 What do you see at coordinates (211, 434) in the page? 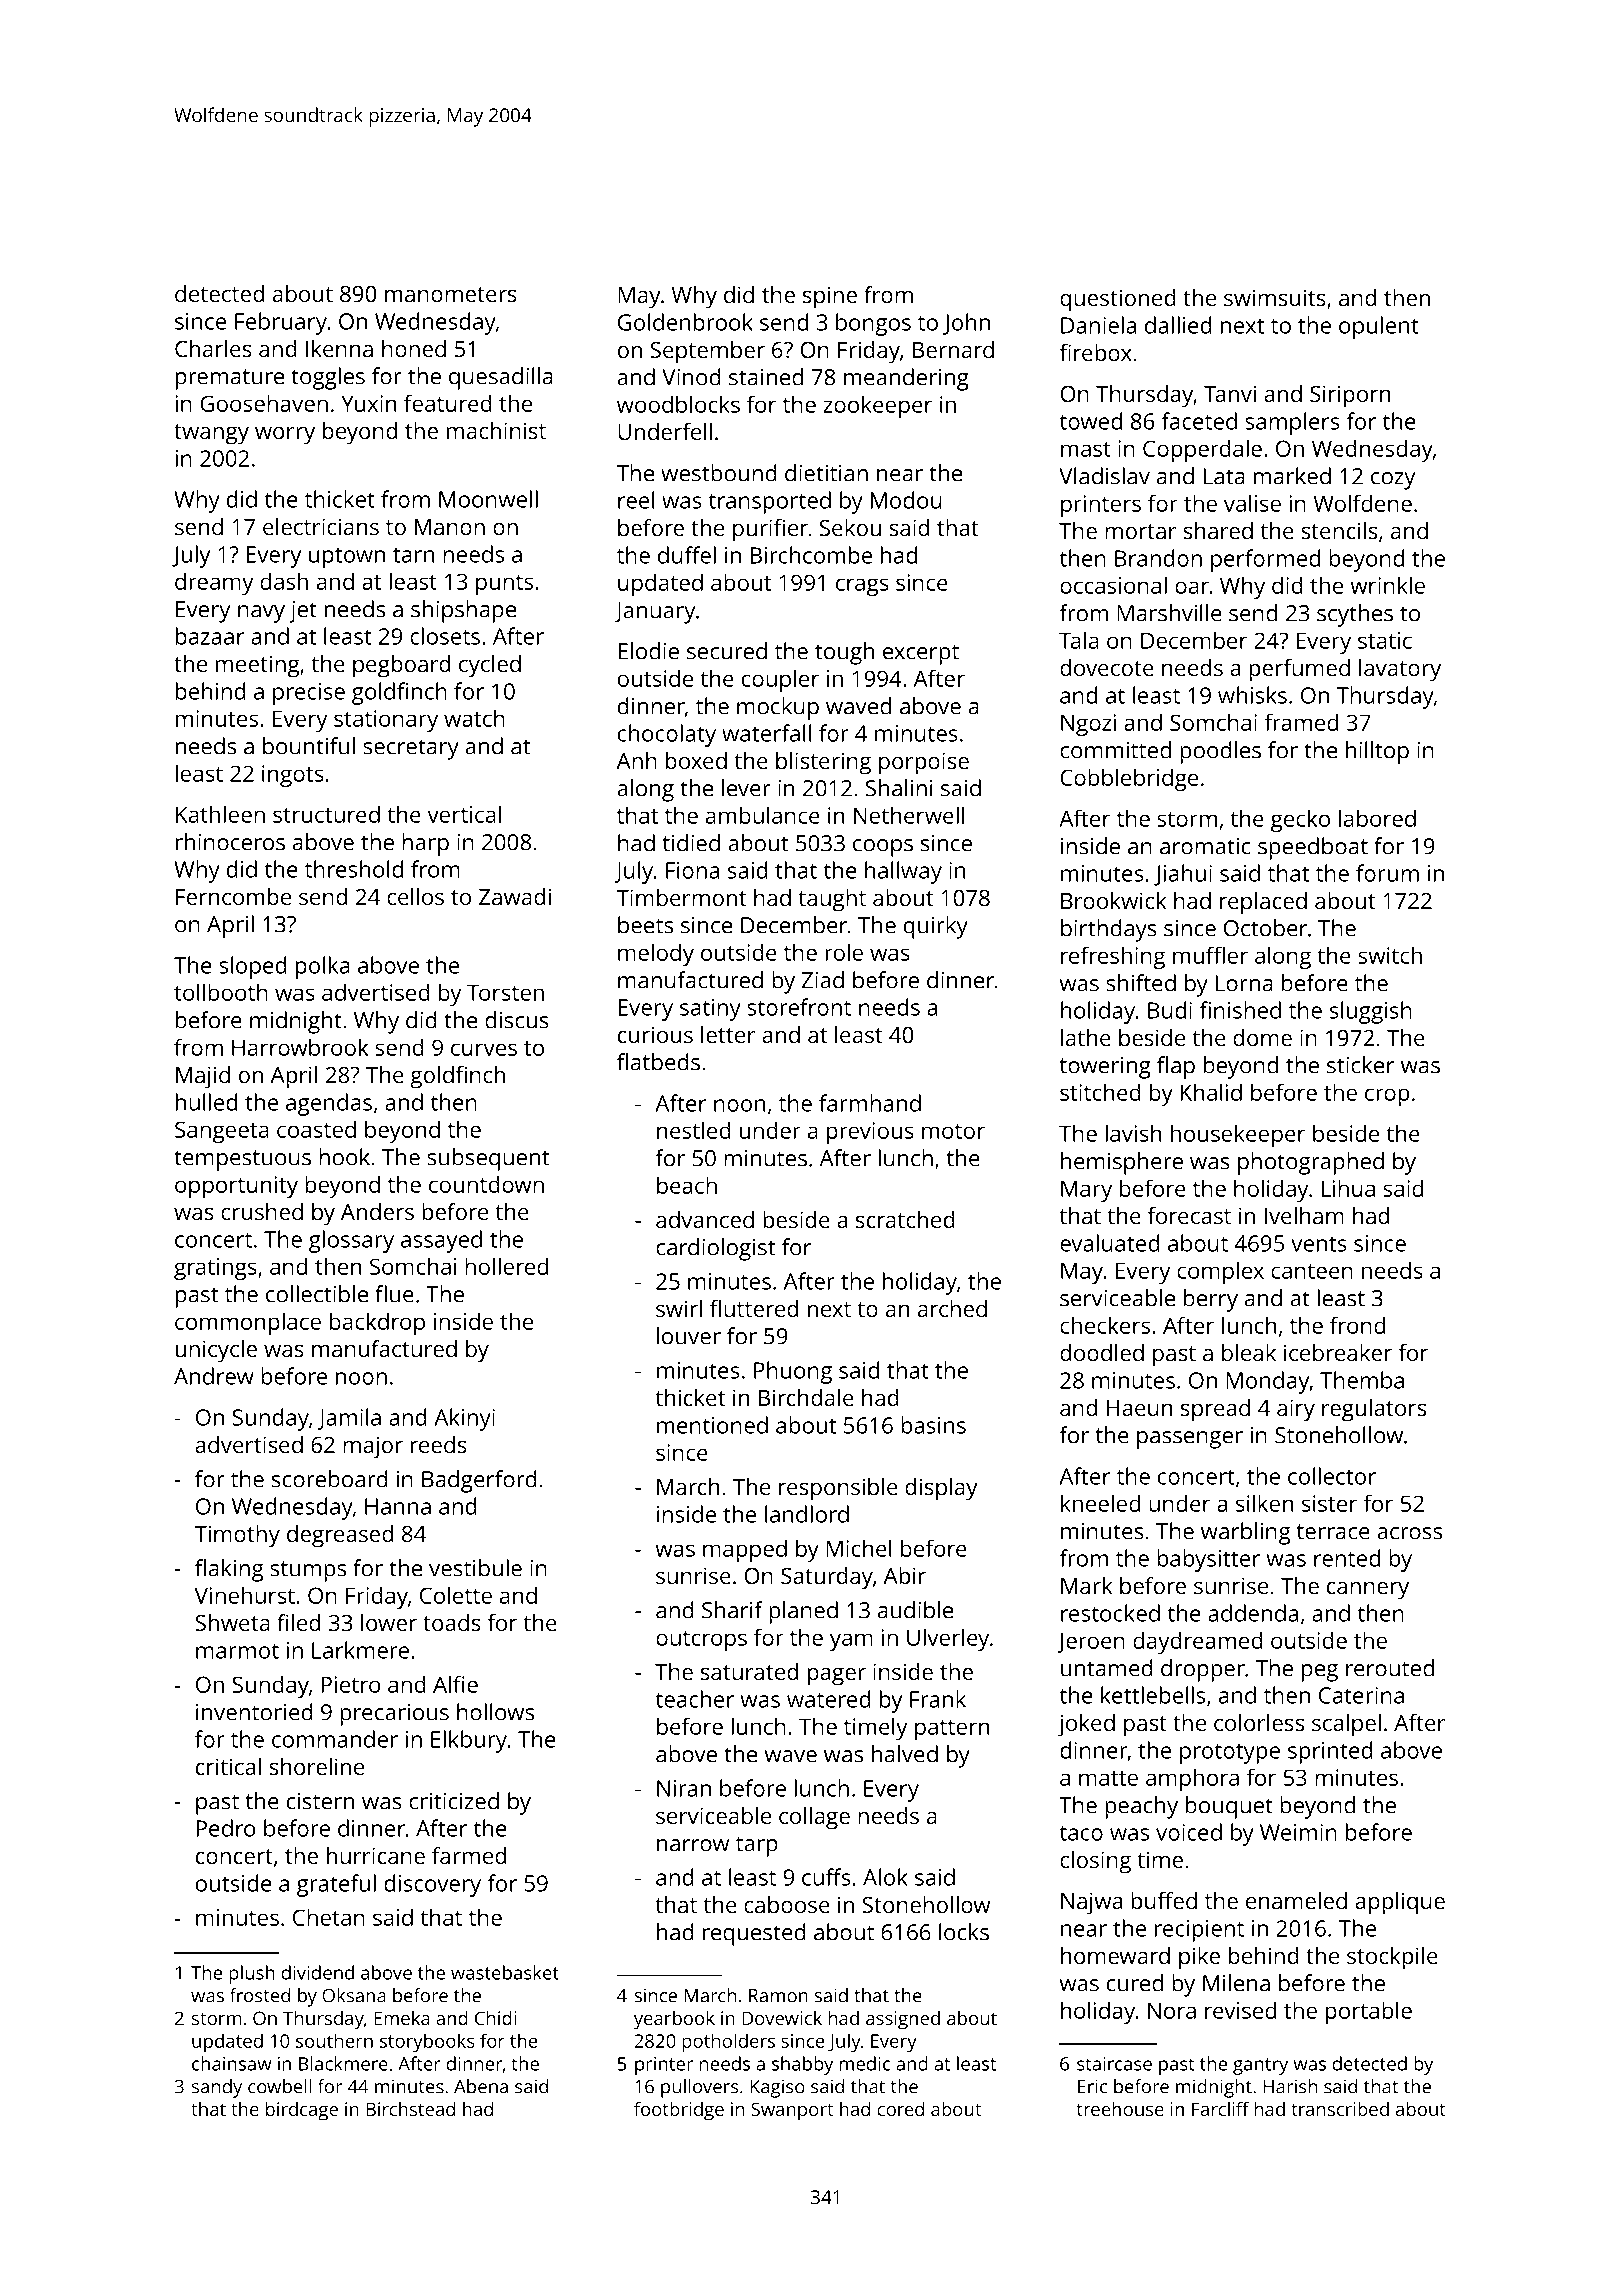
I see `twangy` at bounding box center [211, 434].
